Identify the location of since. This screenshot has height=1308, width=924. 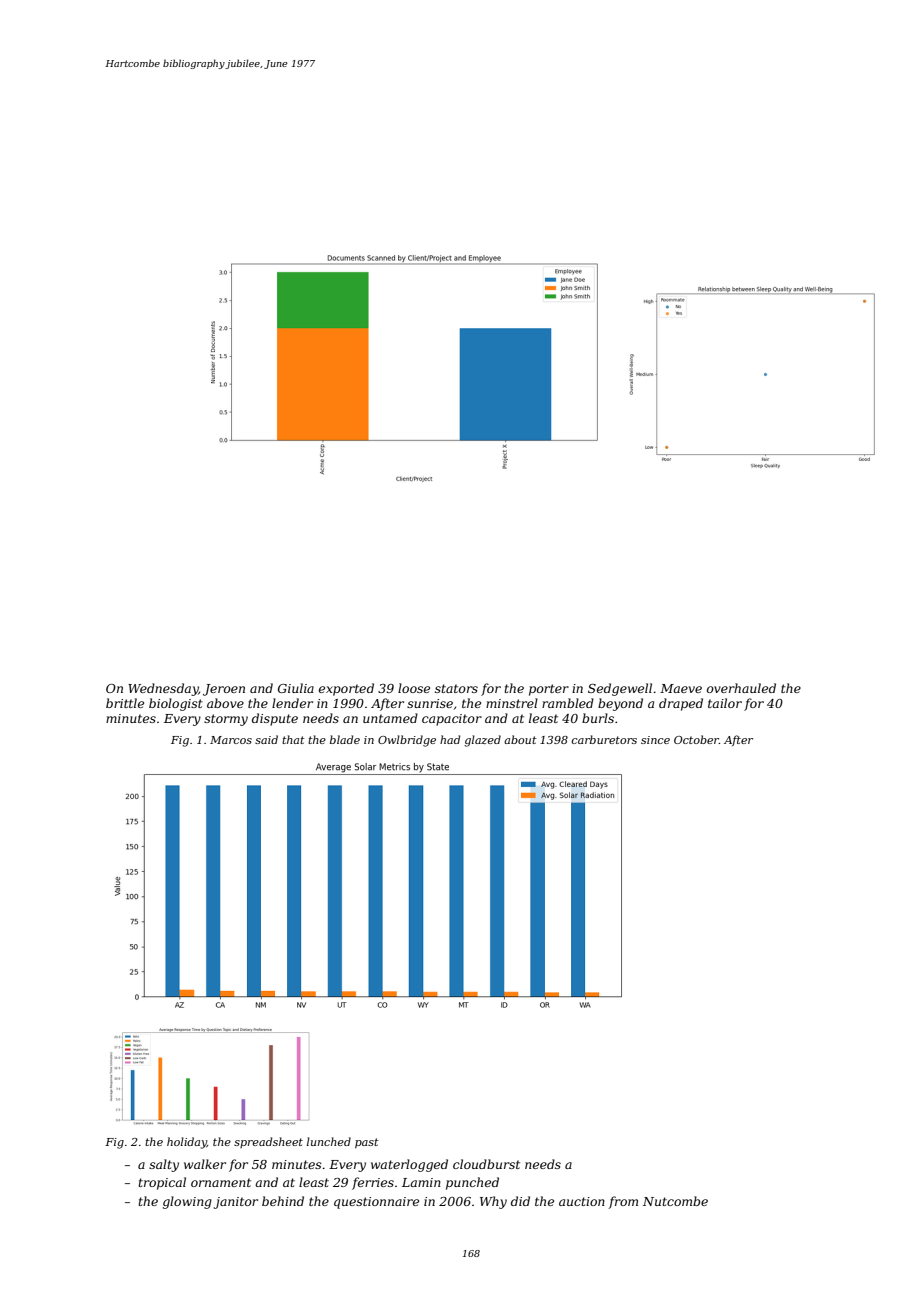
(655, 740).
